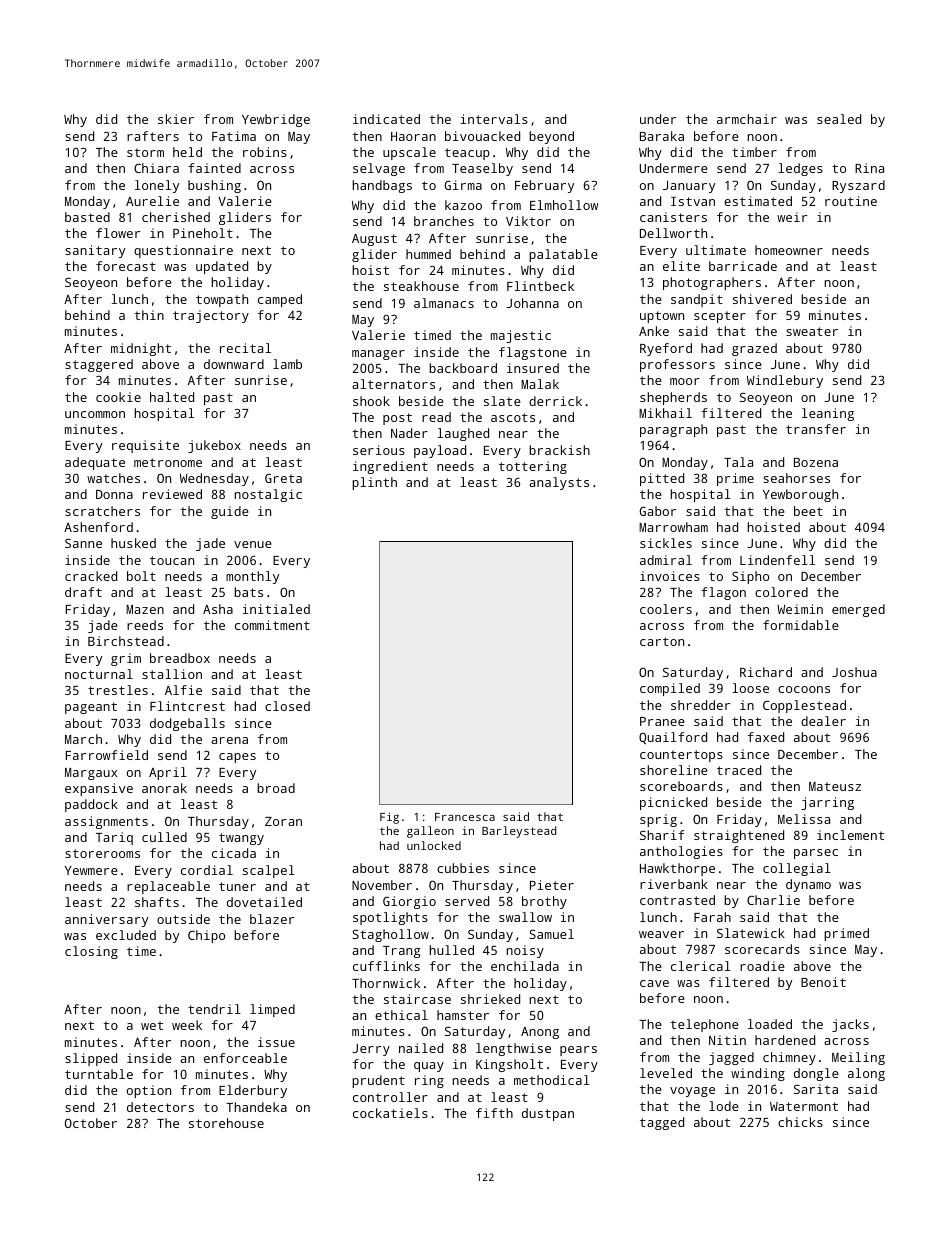 The image size is (952, 1233). I want to click on canisters, so click(673, 217).
